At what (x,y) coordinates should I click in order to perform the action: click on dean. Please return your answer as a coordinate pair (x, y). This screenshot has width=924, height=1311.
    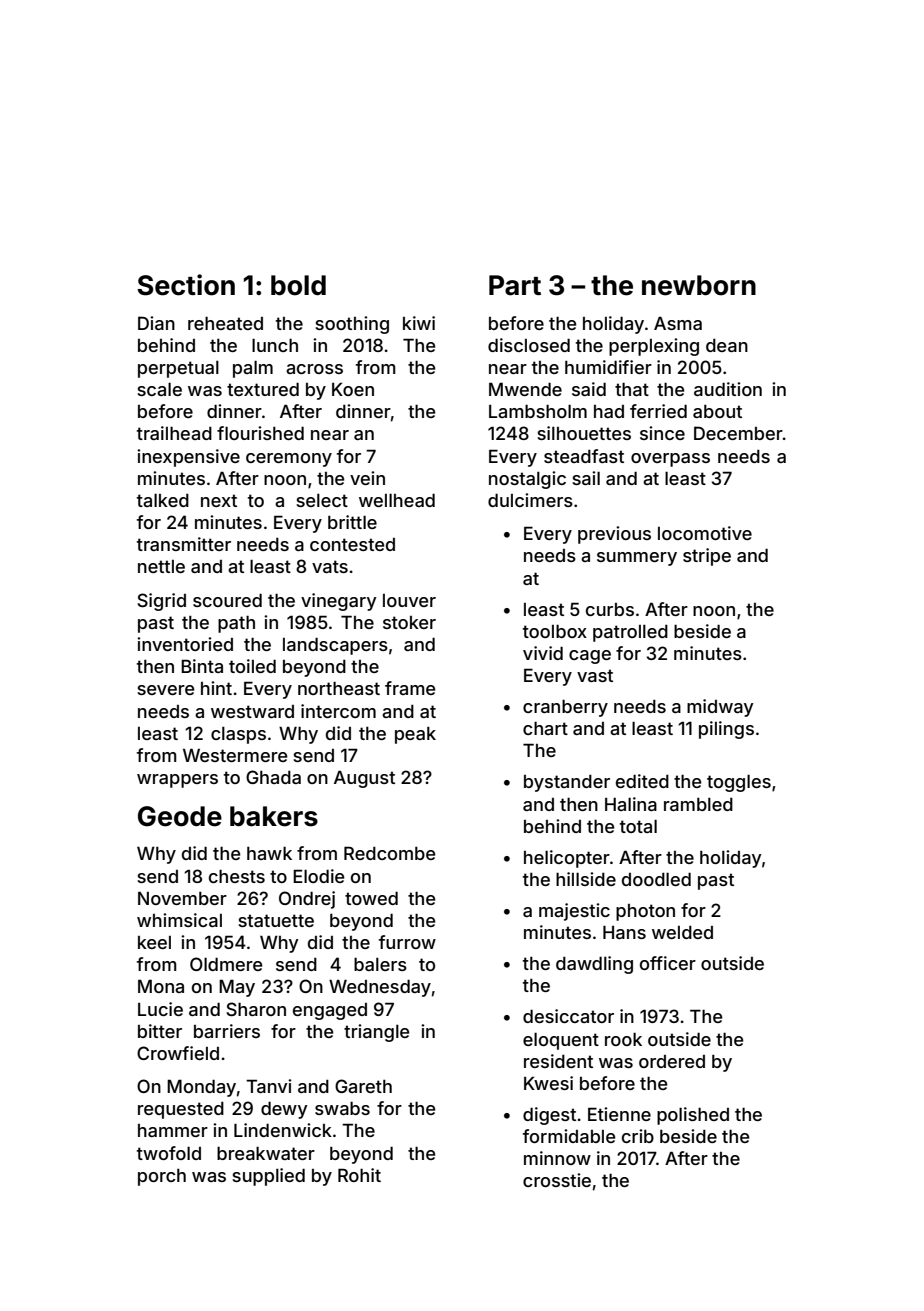
    Looking at the image, I should click on (727, 345).
